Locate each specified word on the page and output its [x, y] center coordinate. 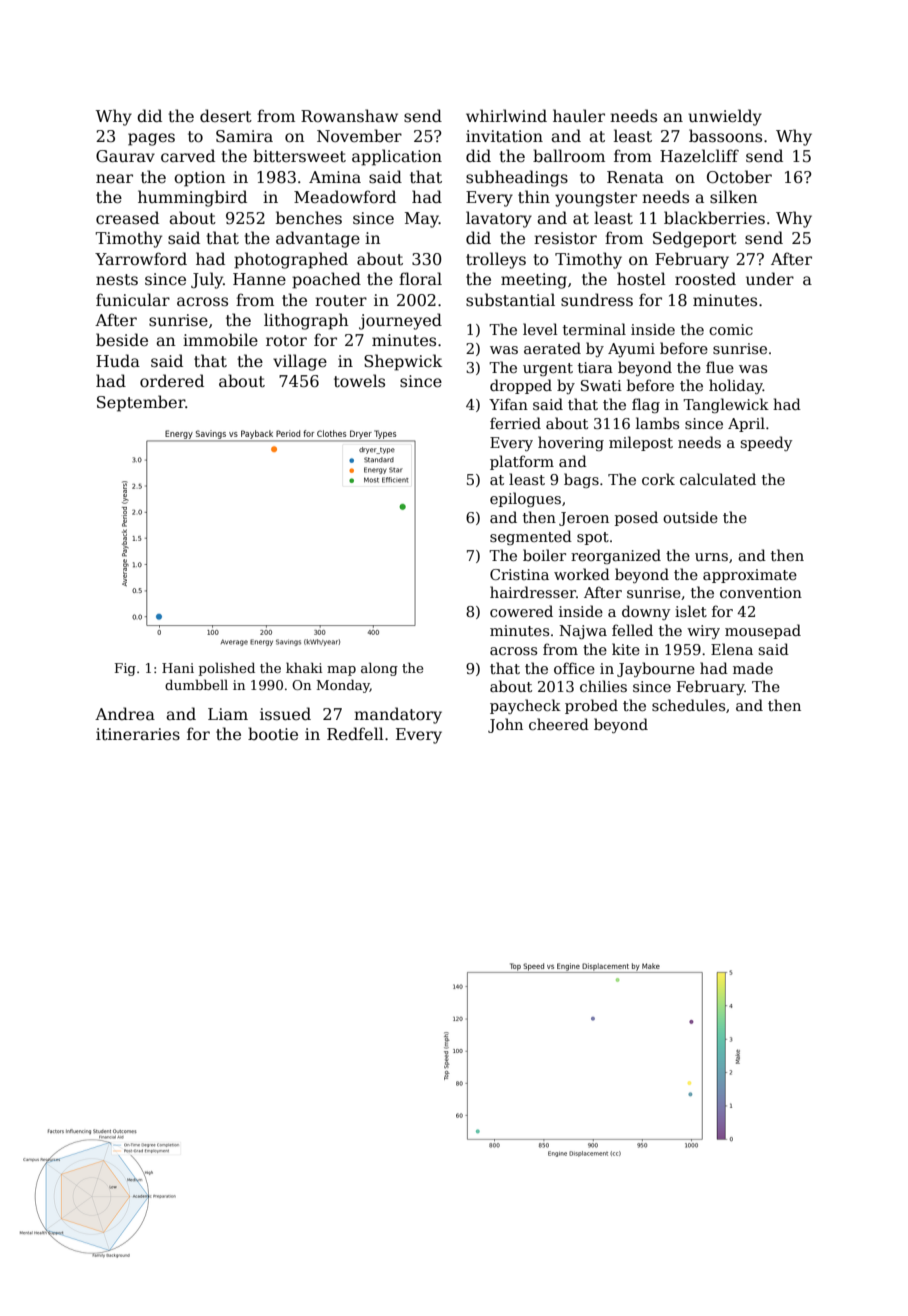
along [379, 669]
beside [122, 339]
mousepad [763, 631]
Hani [178, 668]
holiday [736, 386]
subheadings [517, 178]
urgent [548, 369]
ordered [172, 381]
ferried [515, 423]
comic [731, 329]
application [397, 157]
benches [309, 218]
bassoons [725, 136]
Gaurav [125, 156]
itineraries [138, 734]
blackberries [714, 218]
